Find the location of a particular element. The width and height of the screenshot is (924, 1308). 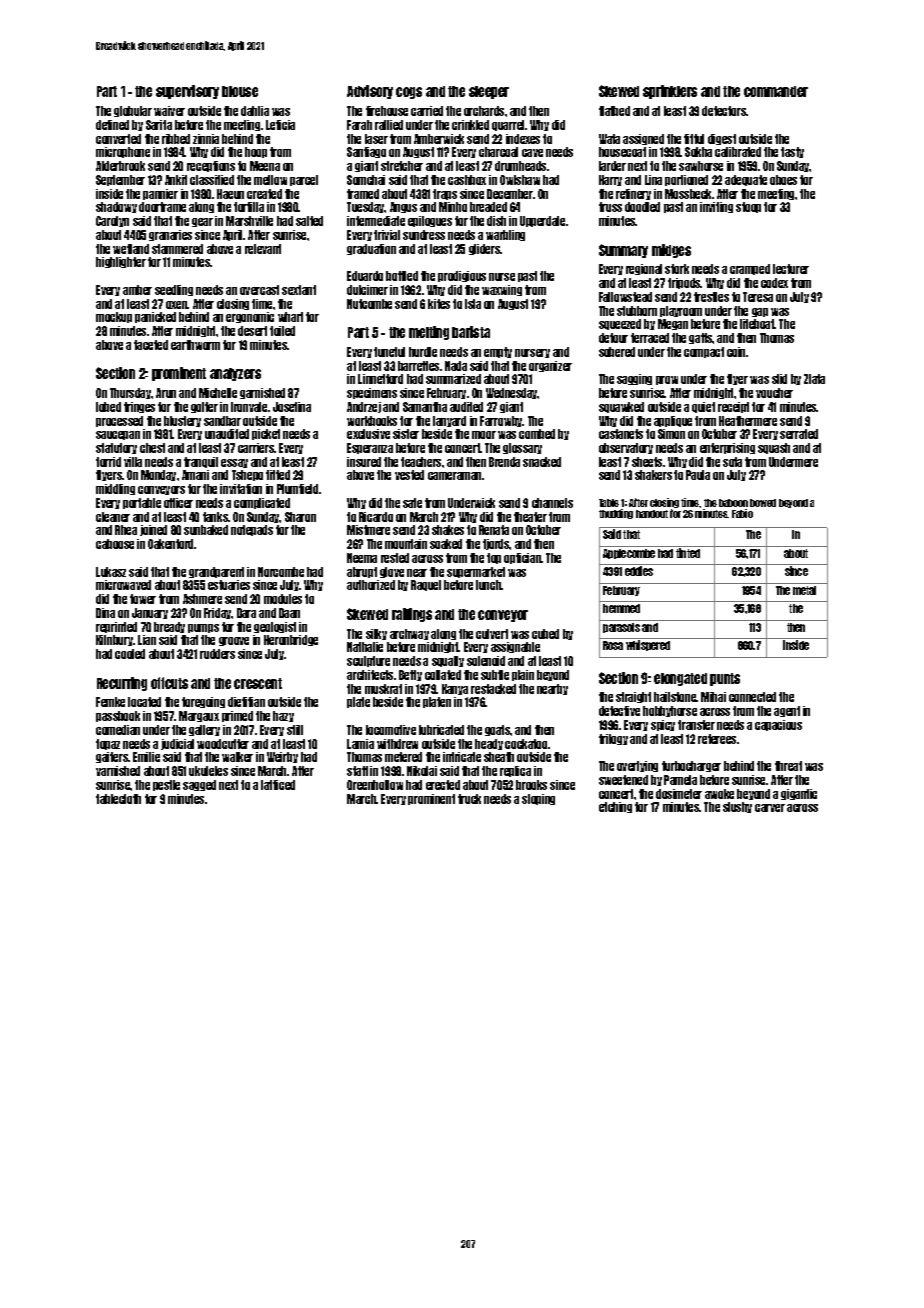

Ricardo is located at coordinates (376, 517).
